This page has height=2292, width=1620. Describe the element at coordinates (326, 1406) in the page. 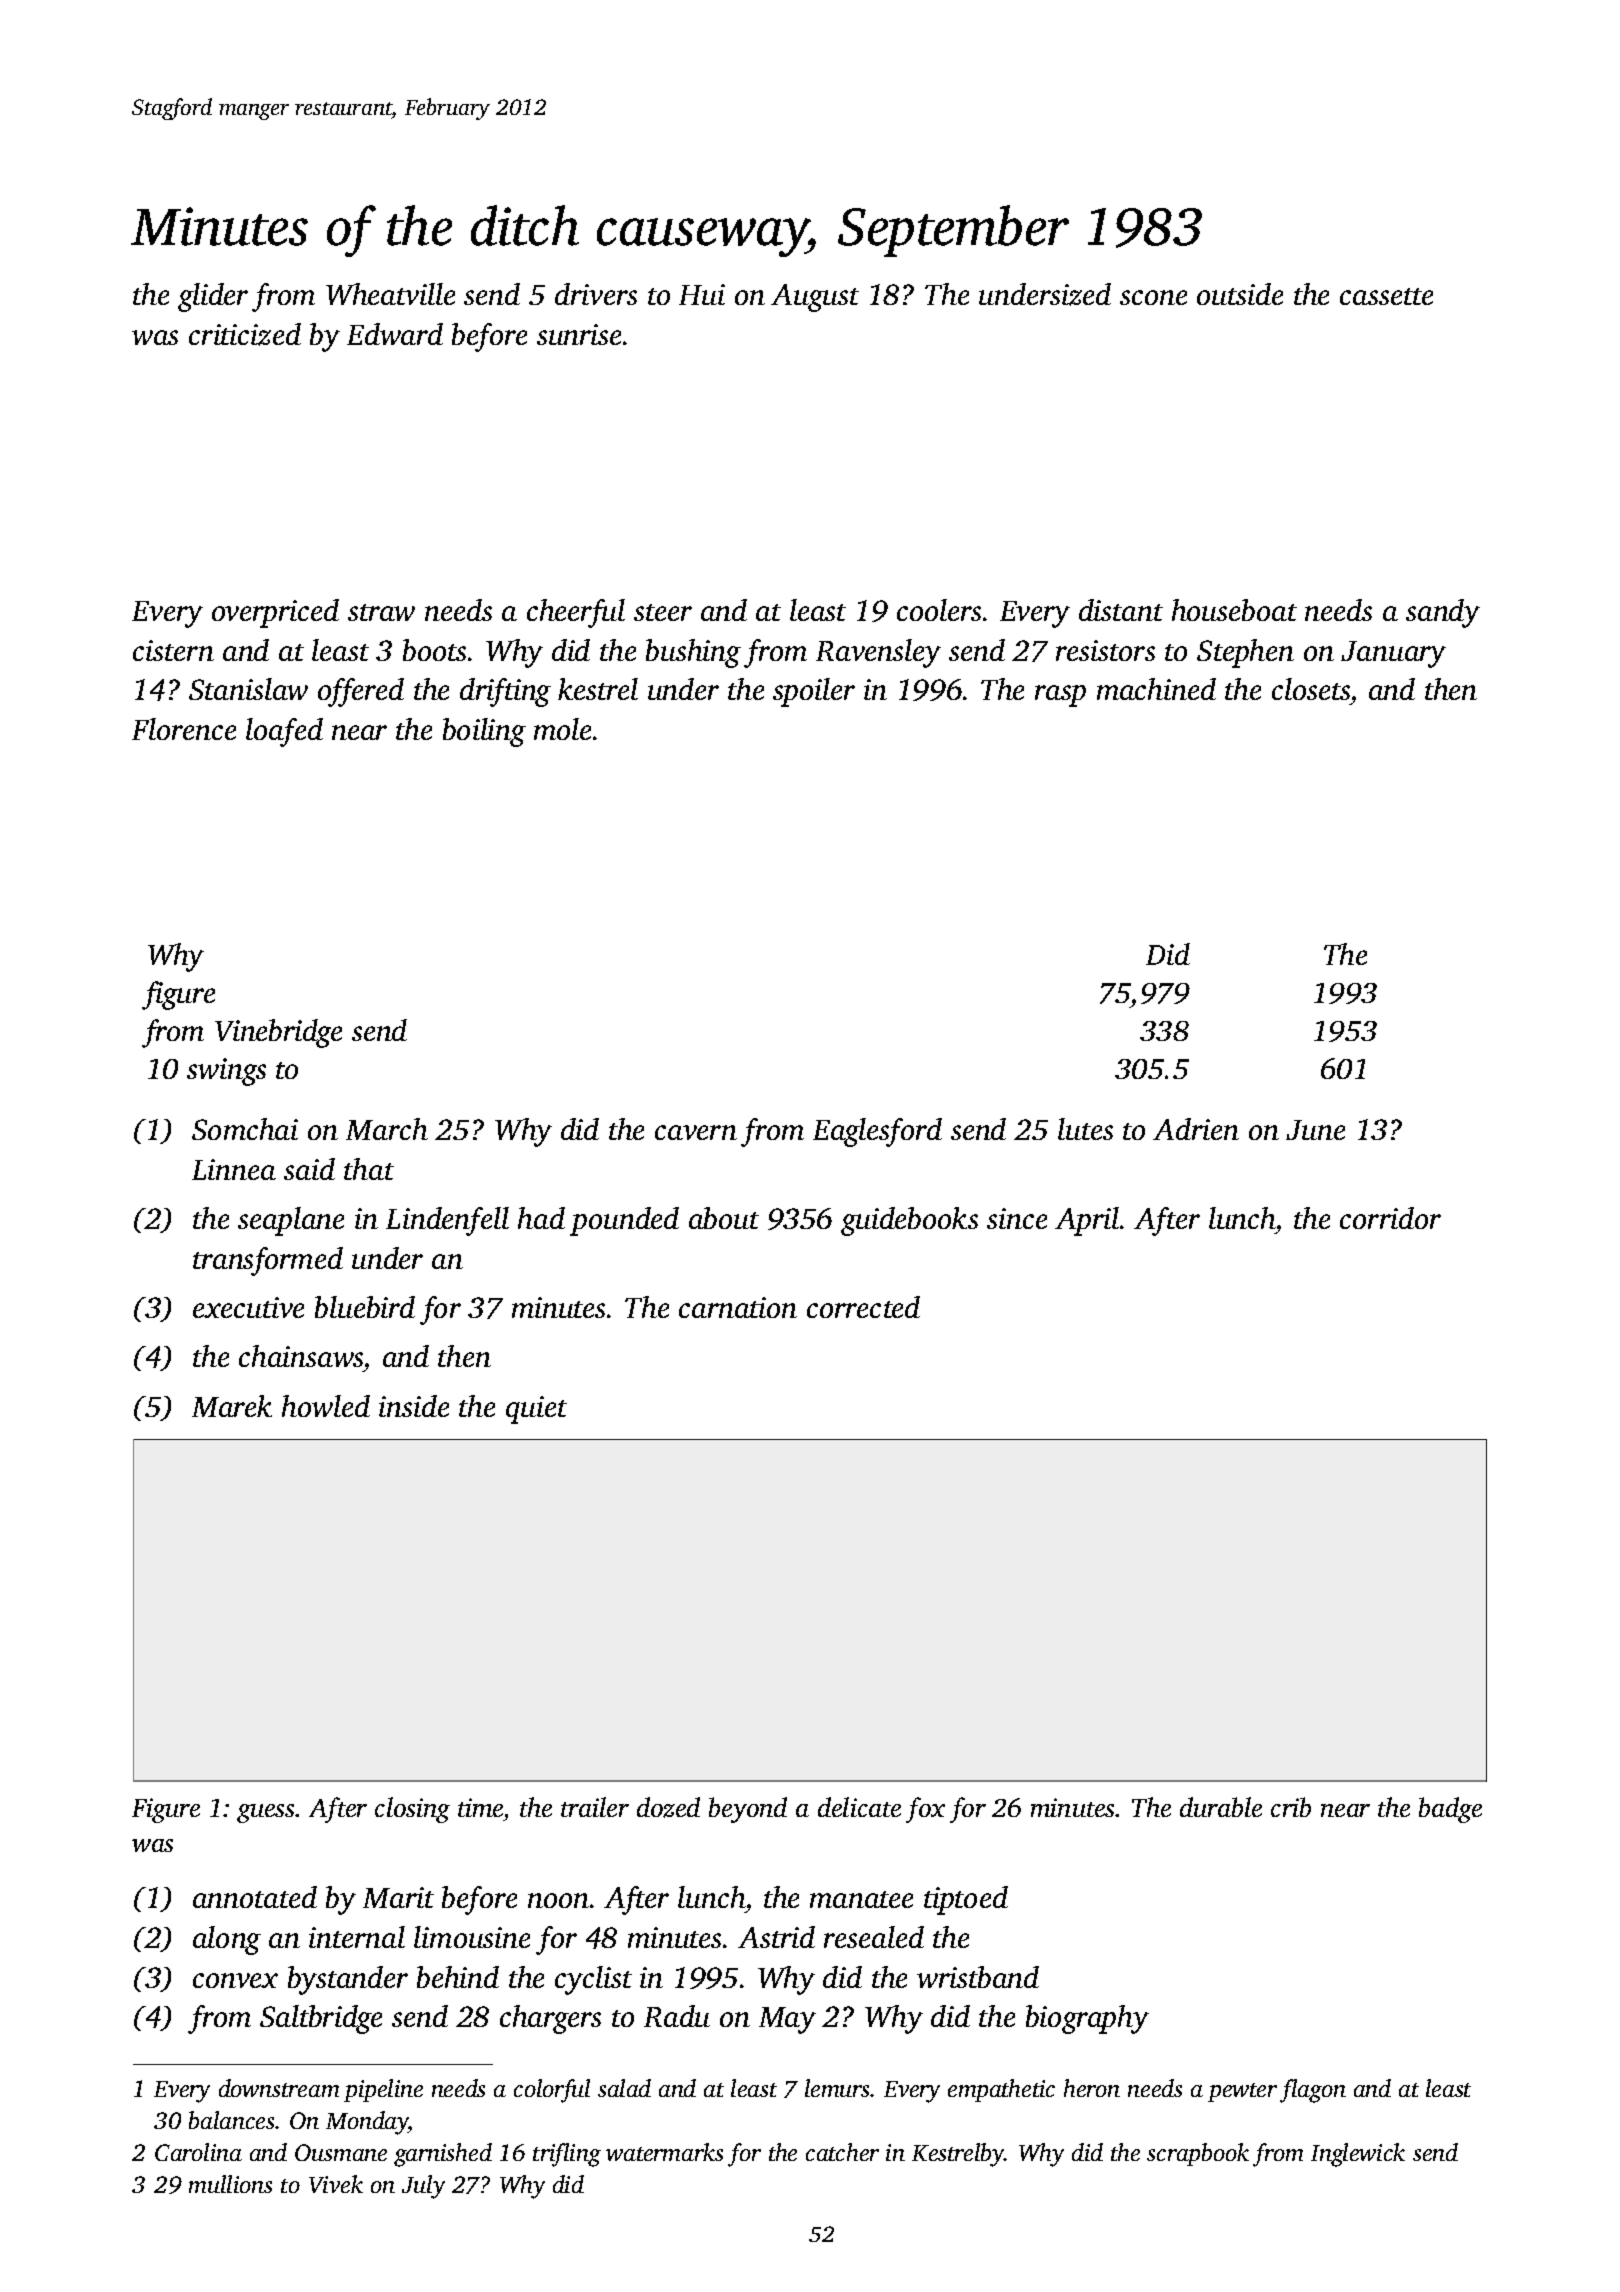

I see `howled` at that location.
